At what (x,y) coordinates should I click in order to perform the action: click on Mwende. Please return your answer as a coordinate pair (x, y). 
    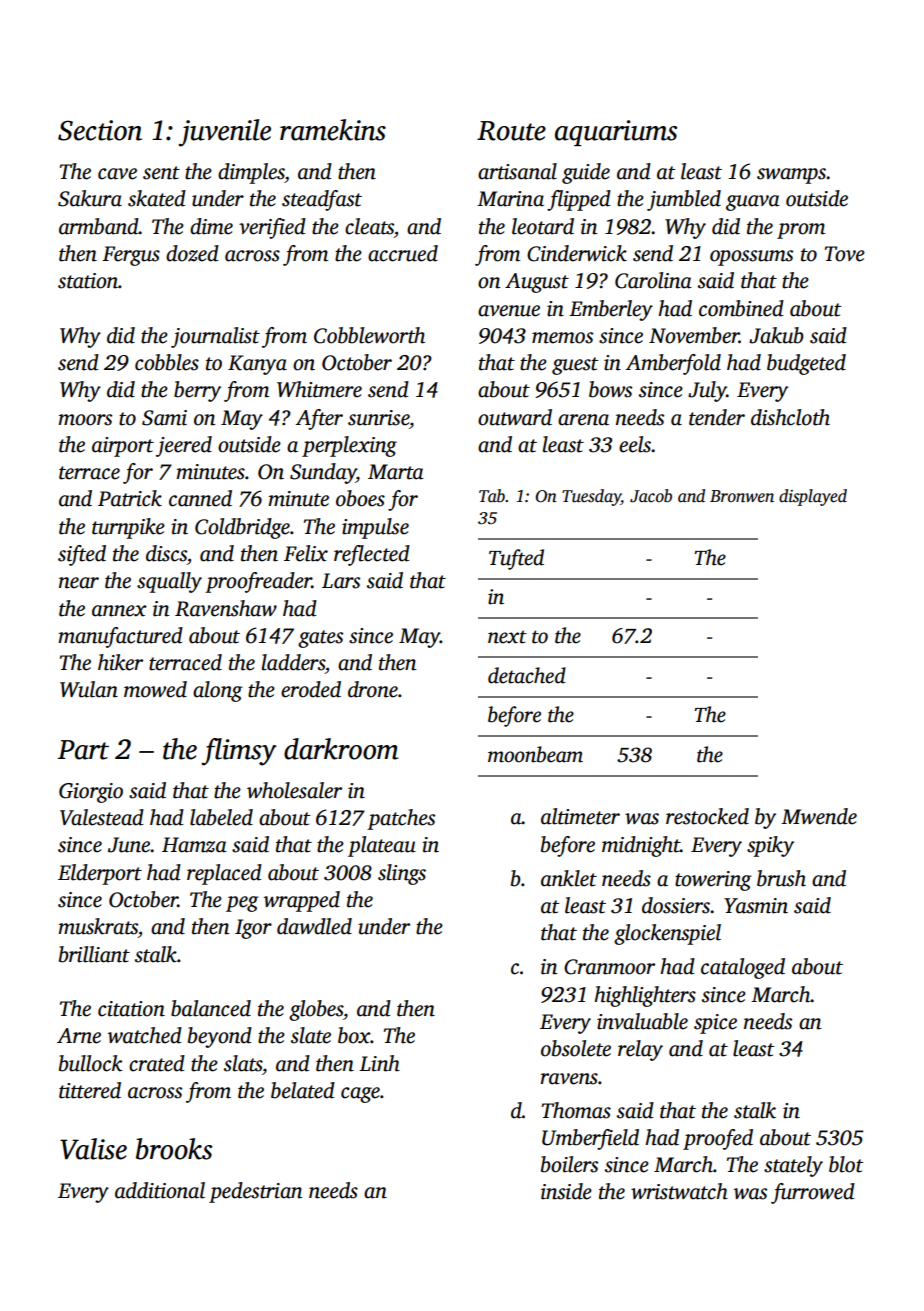
    Looking at the image, I should click on (819, 816).
